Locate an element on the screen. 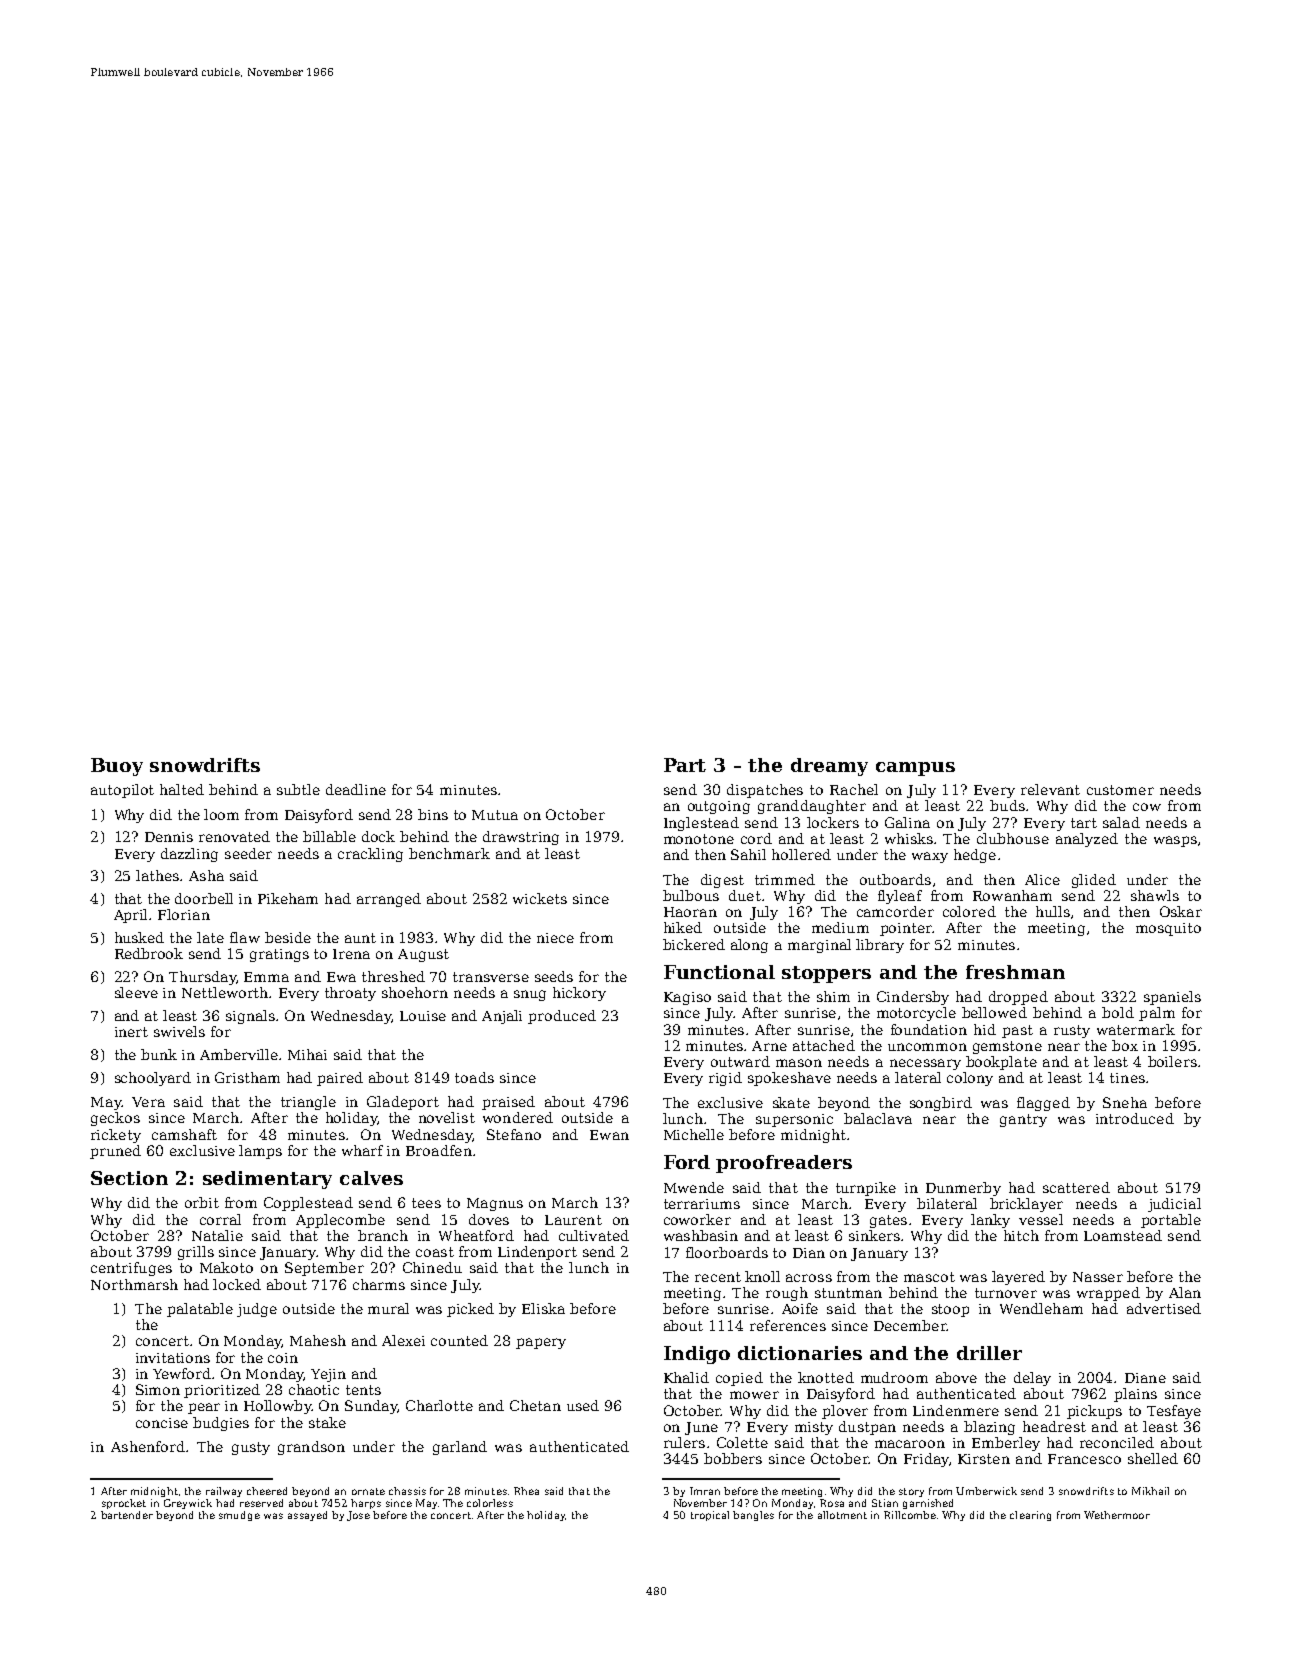  tropical is located at coordinates (710, 1516).
